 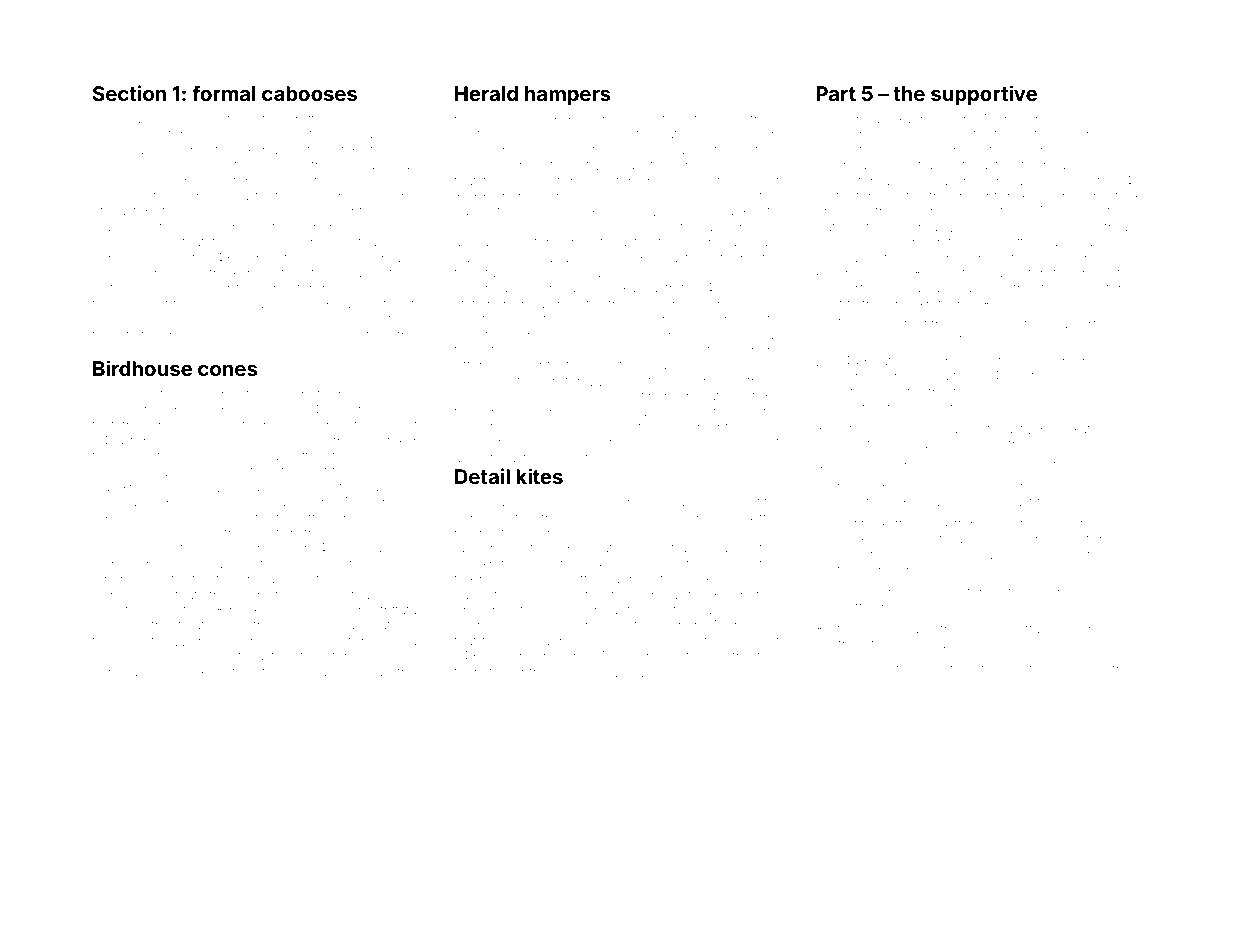 I want to click on outlines, so click(x=1037, y=669).
